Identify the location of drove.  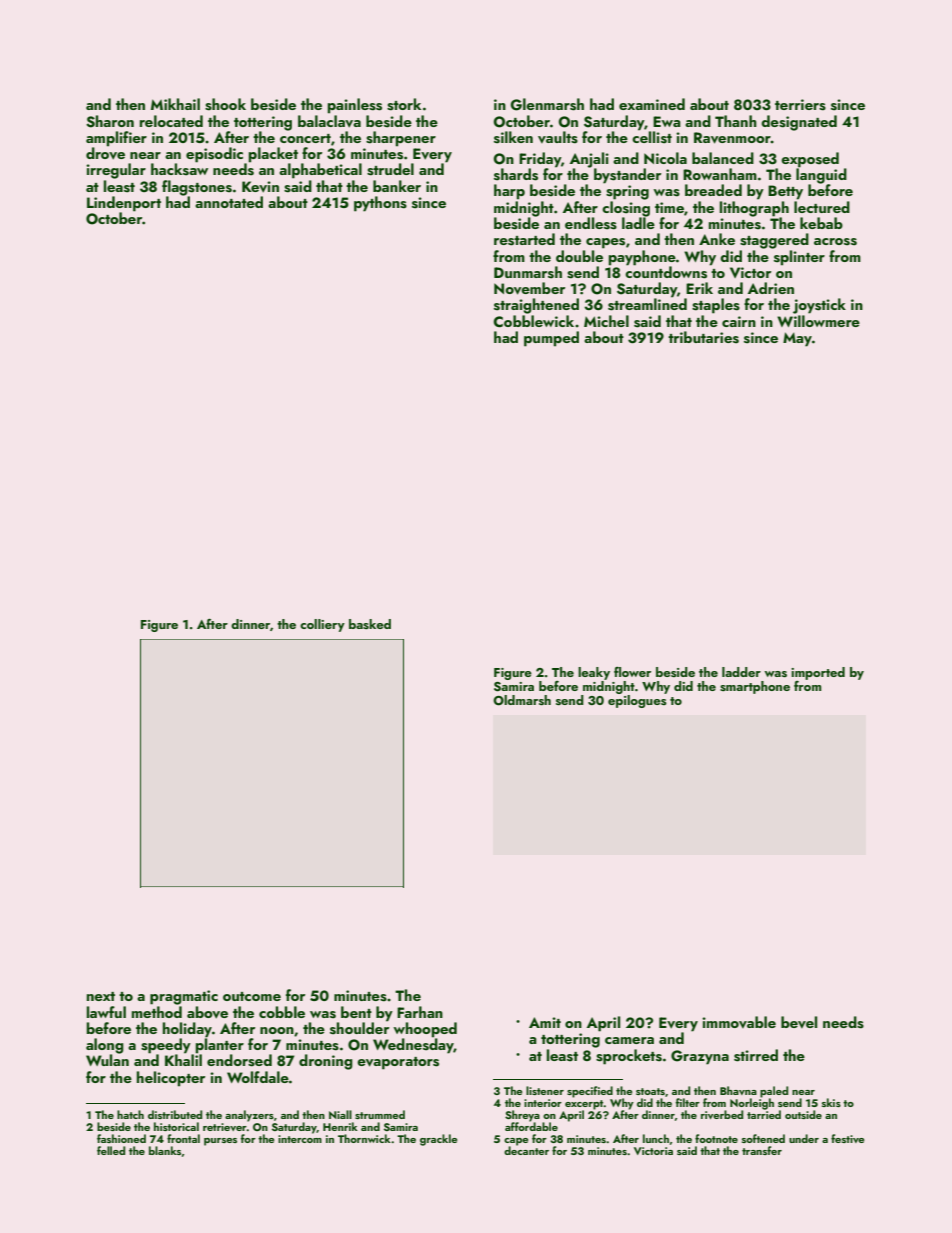
(105, 153).
